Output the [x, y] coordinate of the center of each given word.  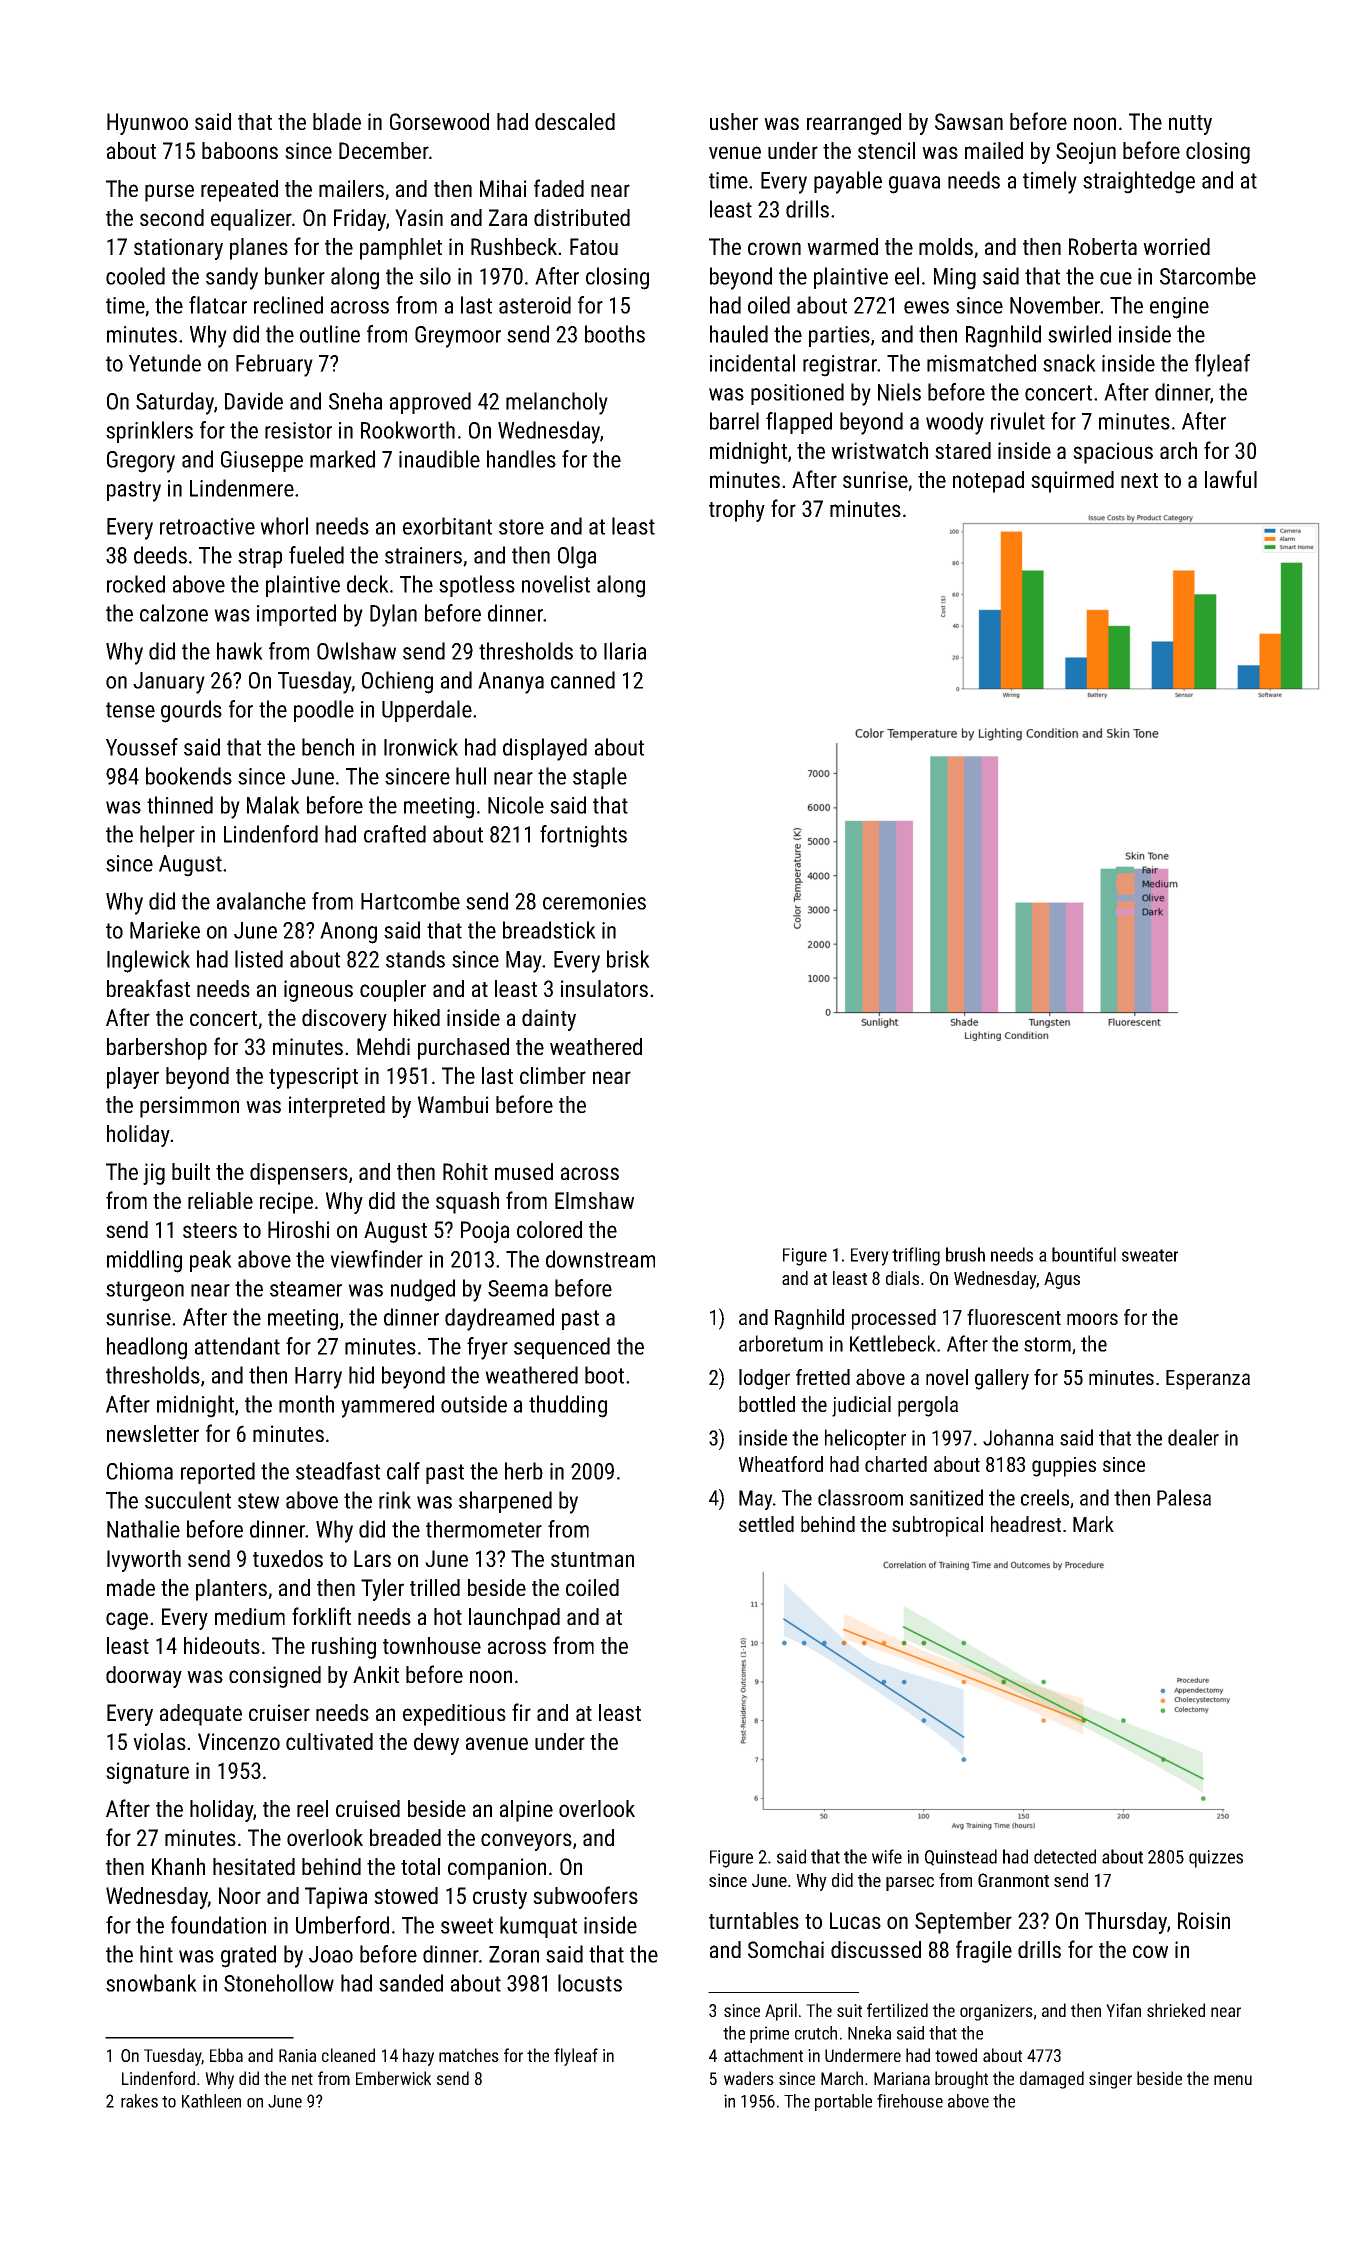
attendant [237, 1346]
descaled [575, 121]
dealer [1193, 1437]
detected [1065, 1856]
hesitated [254, 1866]
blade [337, 121]
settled [766, 1524]
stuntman [592, 1559]
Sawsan [969, 121]
